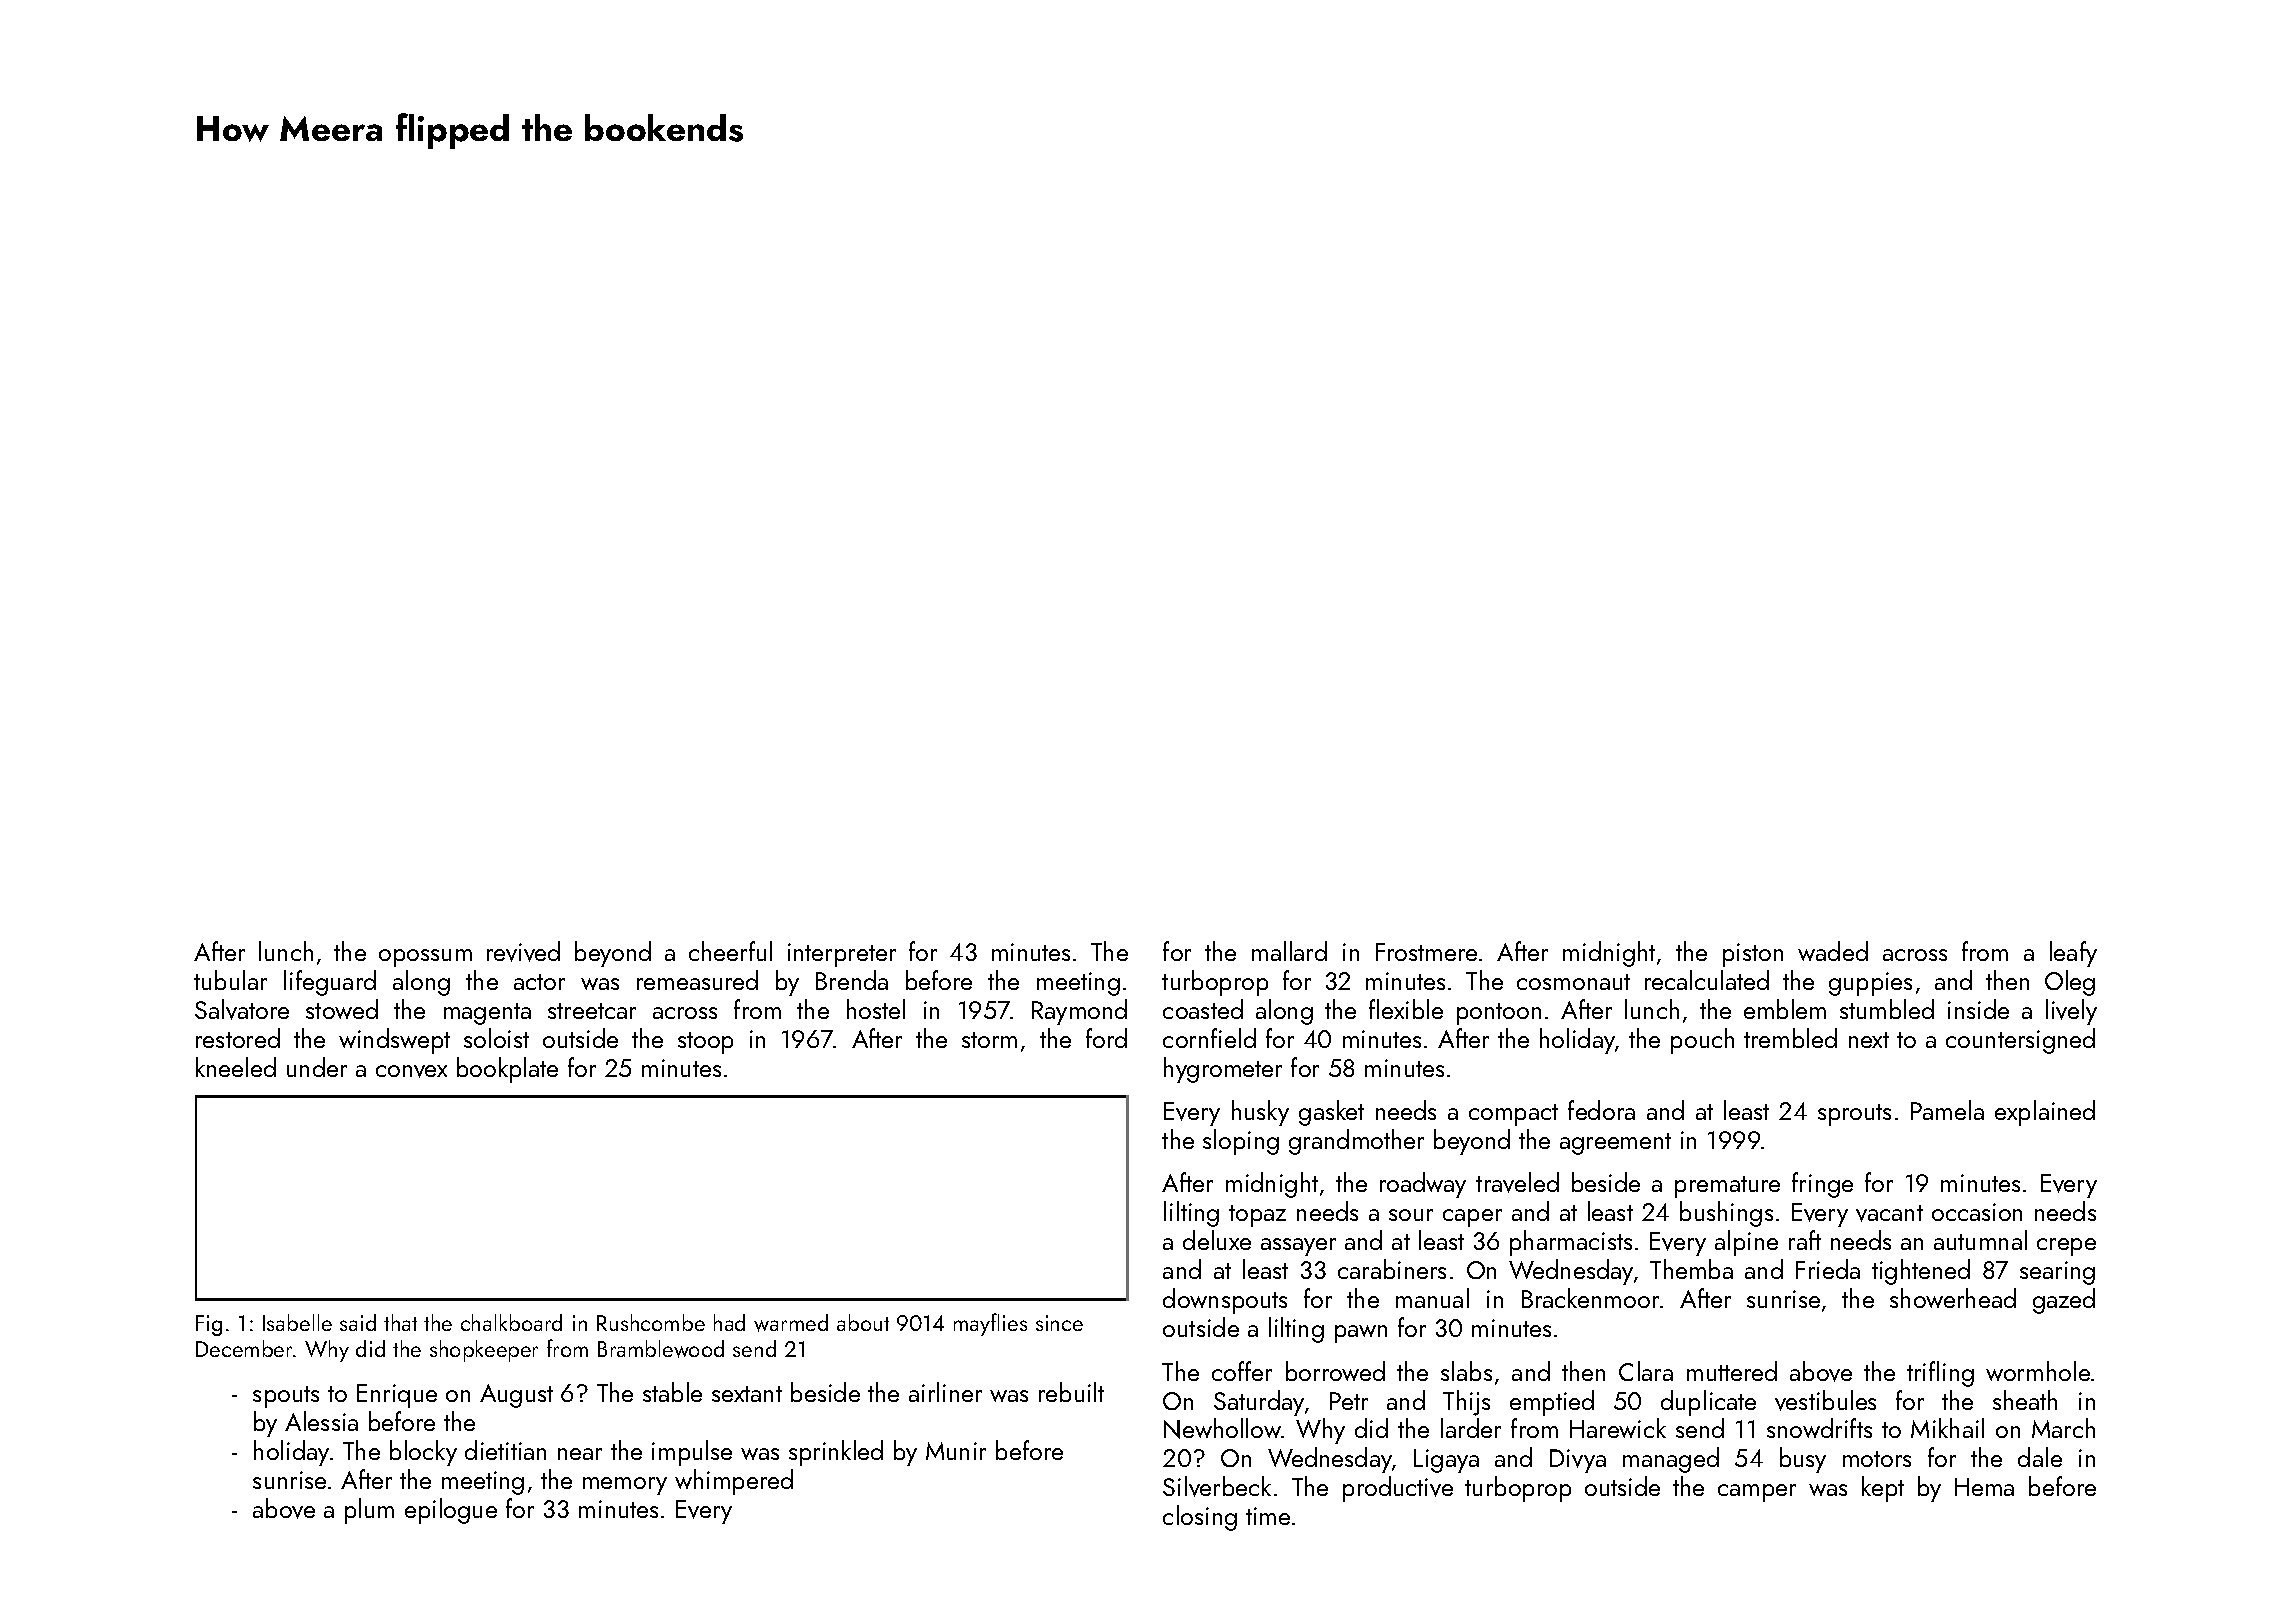 The width and height of the page is (2292, 1620). I want to click on soloist, so click(496, 1038).
